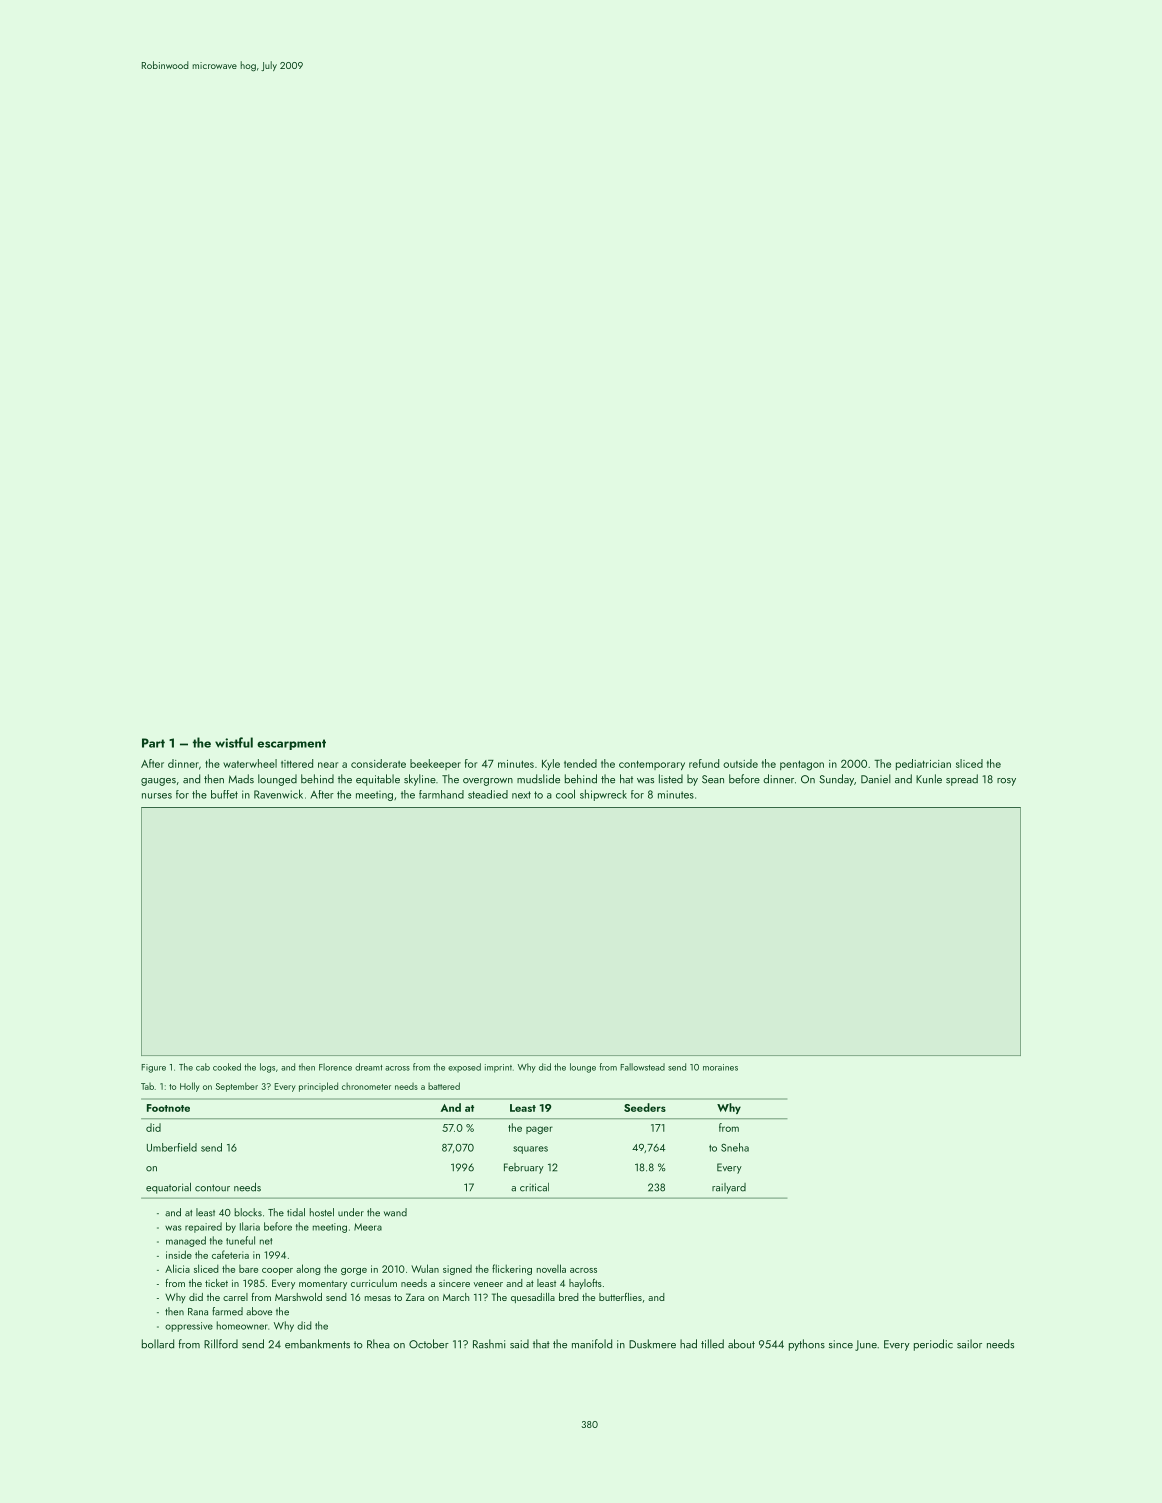 Image resolution: width=1162 pixels, height=1503 pixels. Describe the element at coordinates (212, 1188) in the document. I see `contour` at that location.
